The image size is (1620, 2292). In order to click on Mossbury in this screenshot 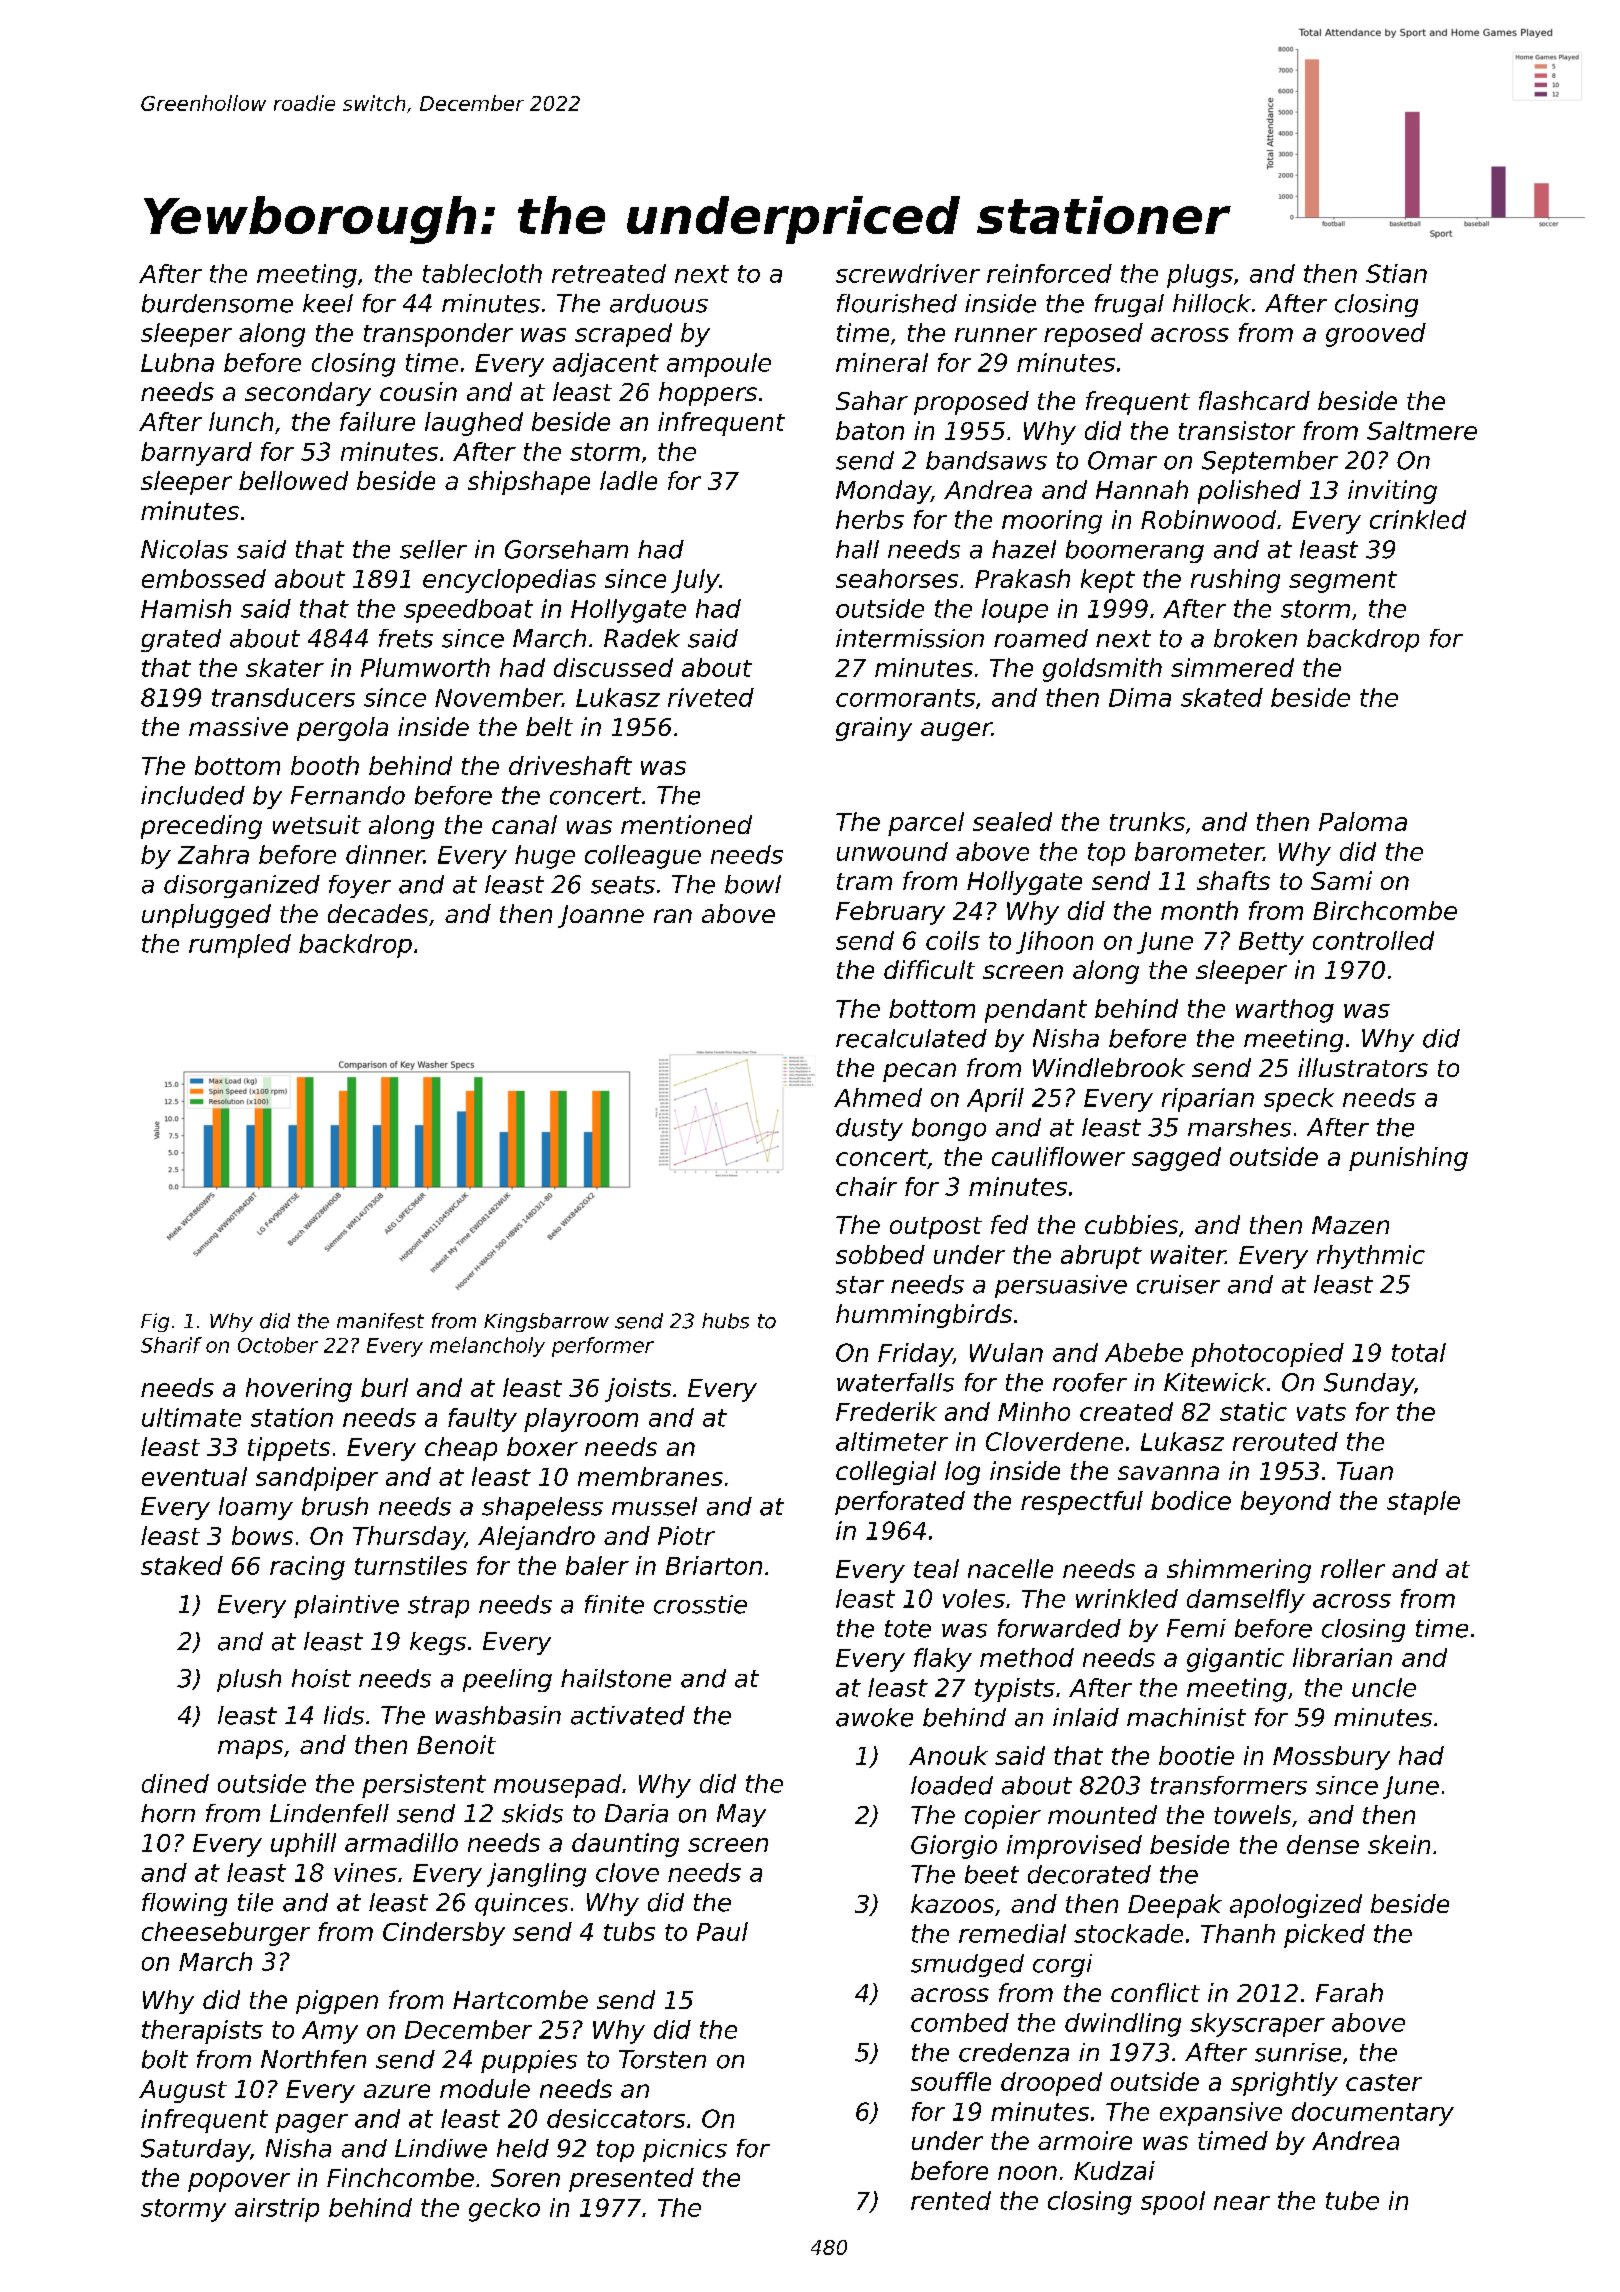, I will do `click(1331, 1758)`.
